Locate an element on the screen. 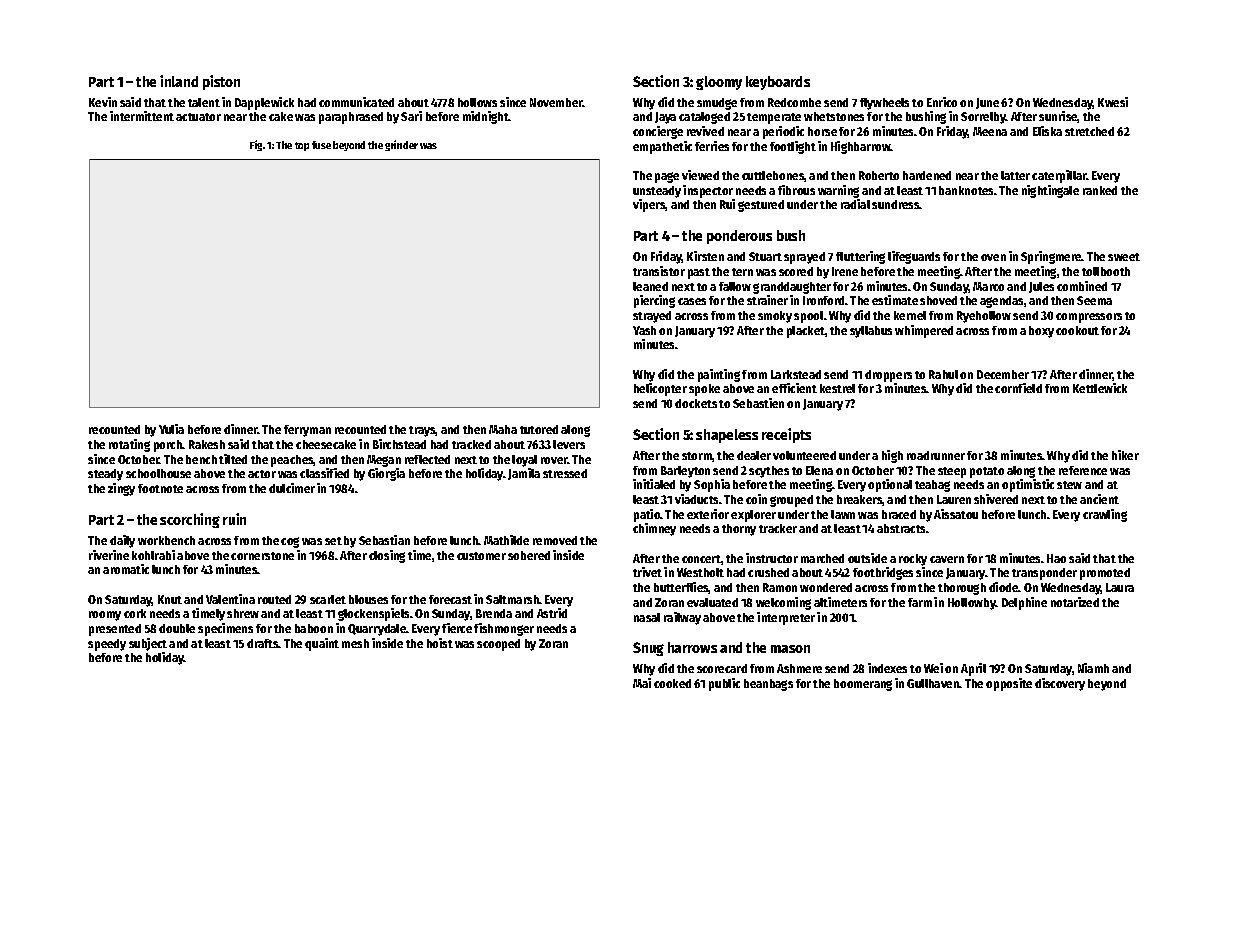 This screenshot has width=1233, height=952. Kwesi is located at coordinates (1113, 102).
